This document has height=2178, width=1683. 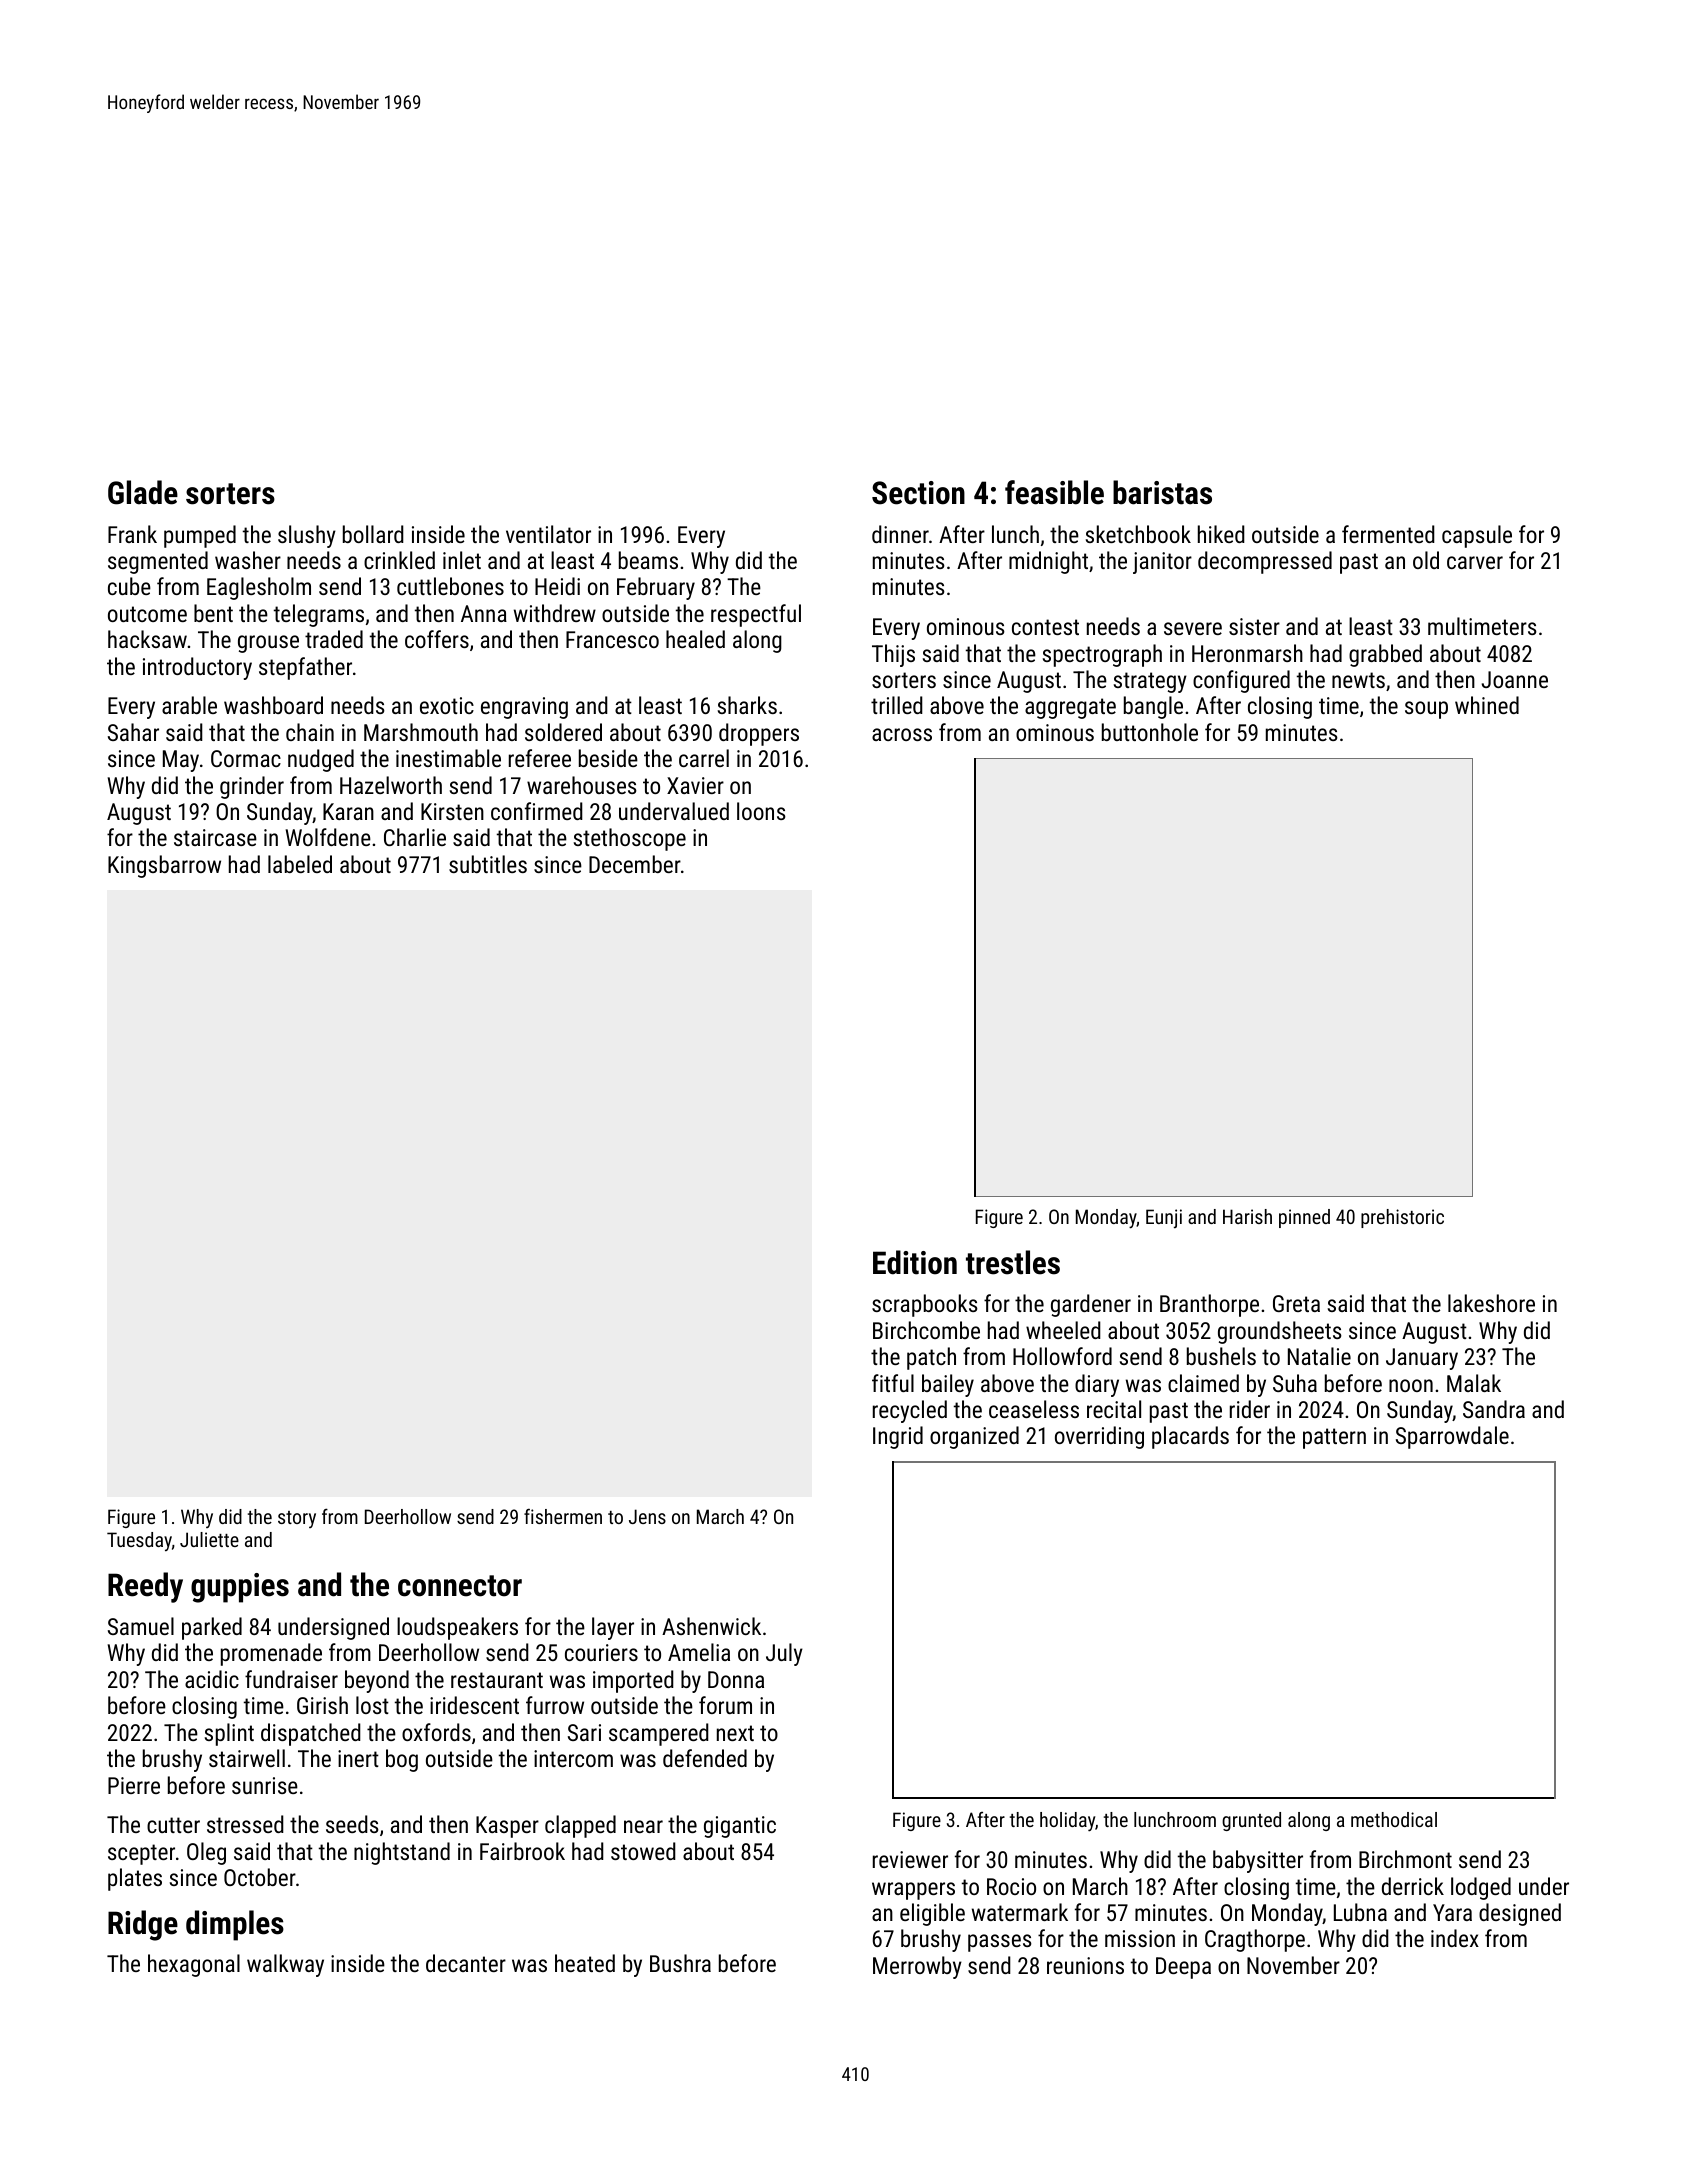 What do you see at coordinates (1426, 710) in the document?
I see `soup` at bounding box center [1426, 710].
